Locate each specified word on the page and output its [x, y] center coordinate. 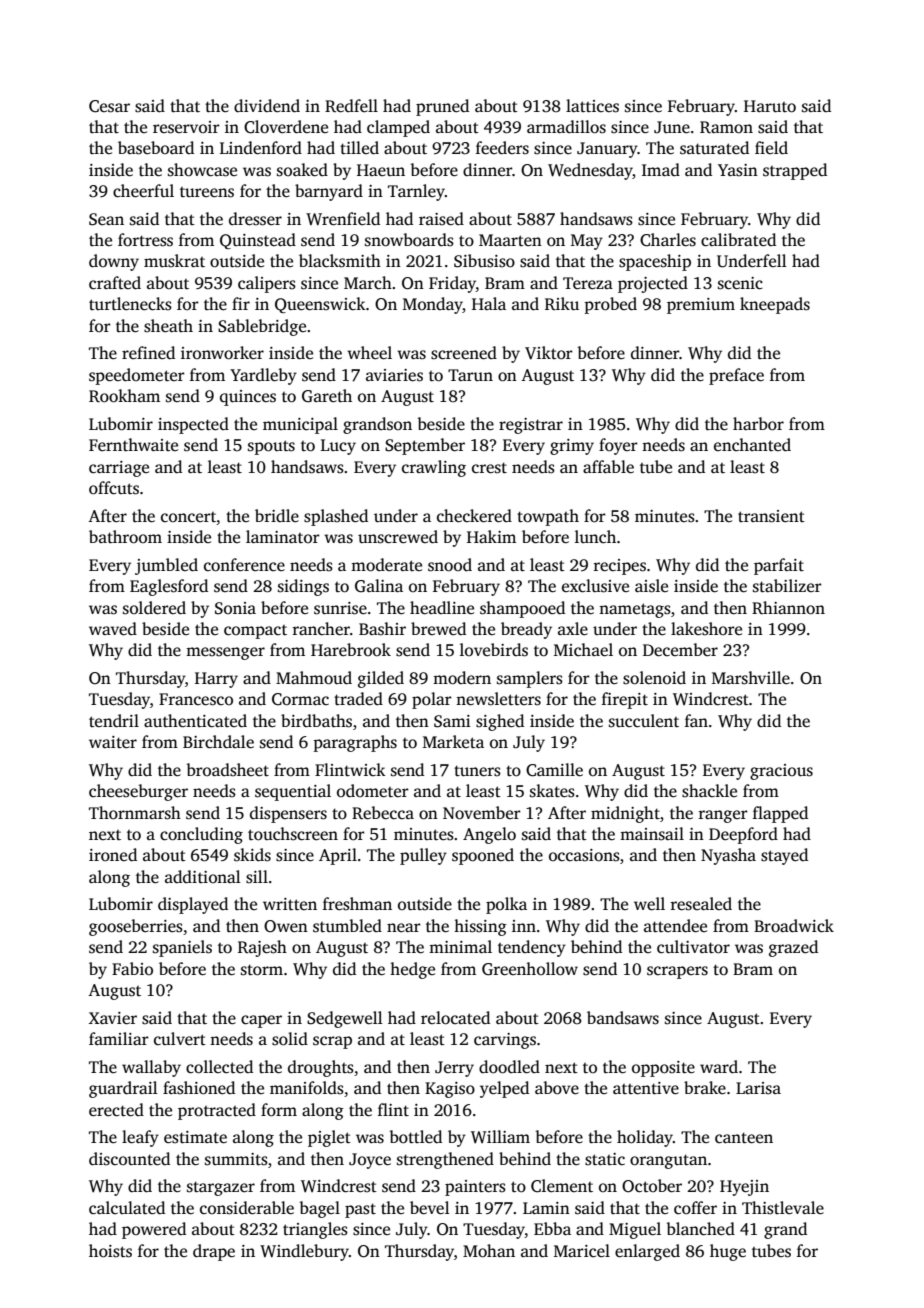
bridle [277, 516]
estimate [195, 1137]
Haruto [770, 106]
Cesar [109, 106]
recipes [620, 567]
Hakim [491, 536]
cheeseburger [138, 792]
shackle [709, 791]
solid [290, 1039]
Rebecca [383, 813]
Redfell [351, 106]
